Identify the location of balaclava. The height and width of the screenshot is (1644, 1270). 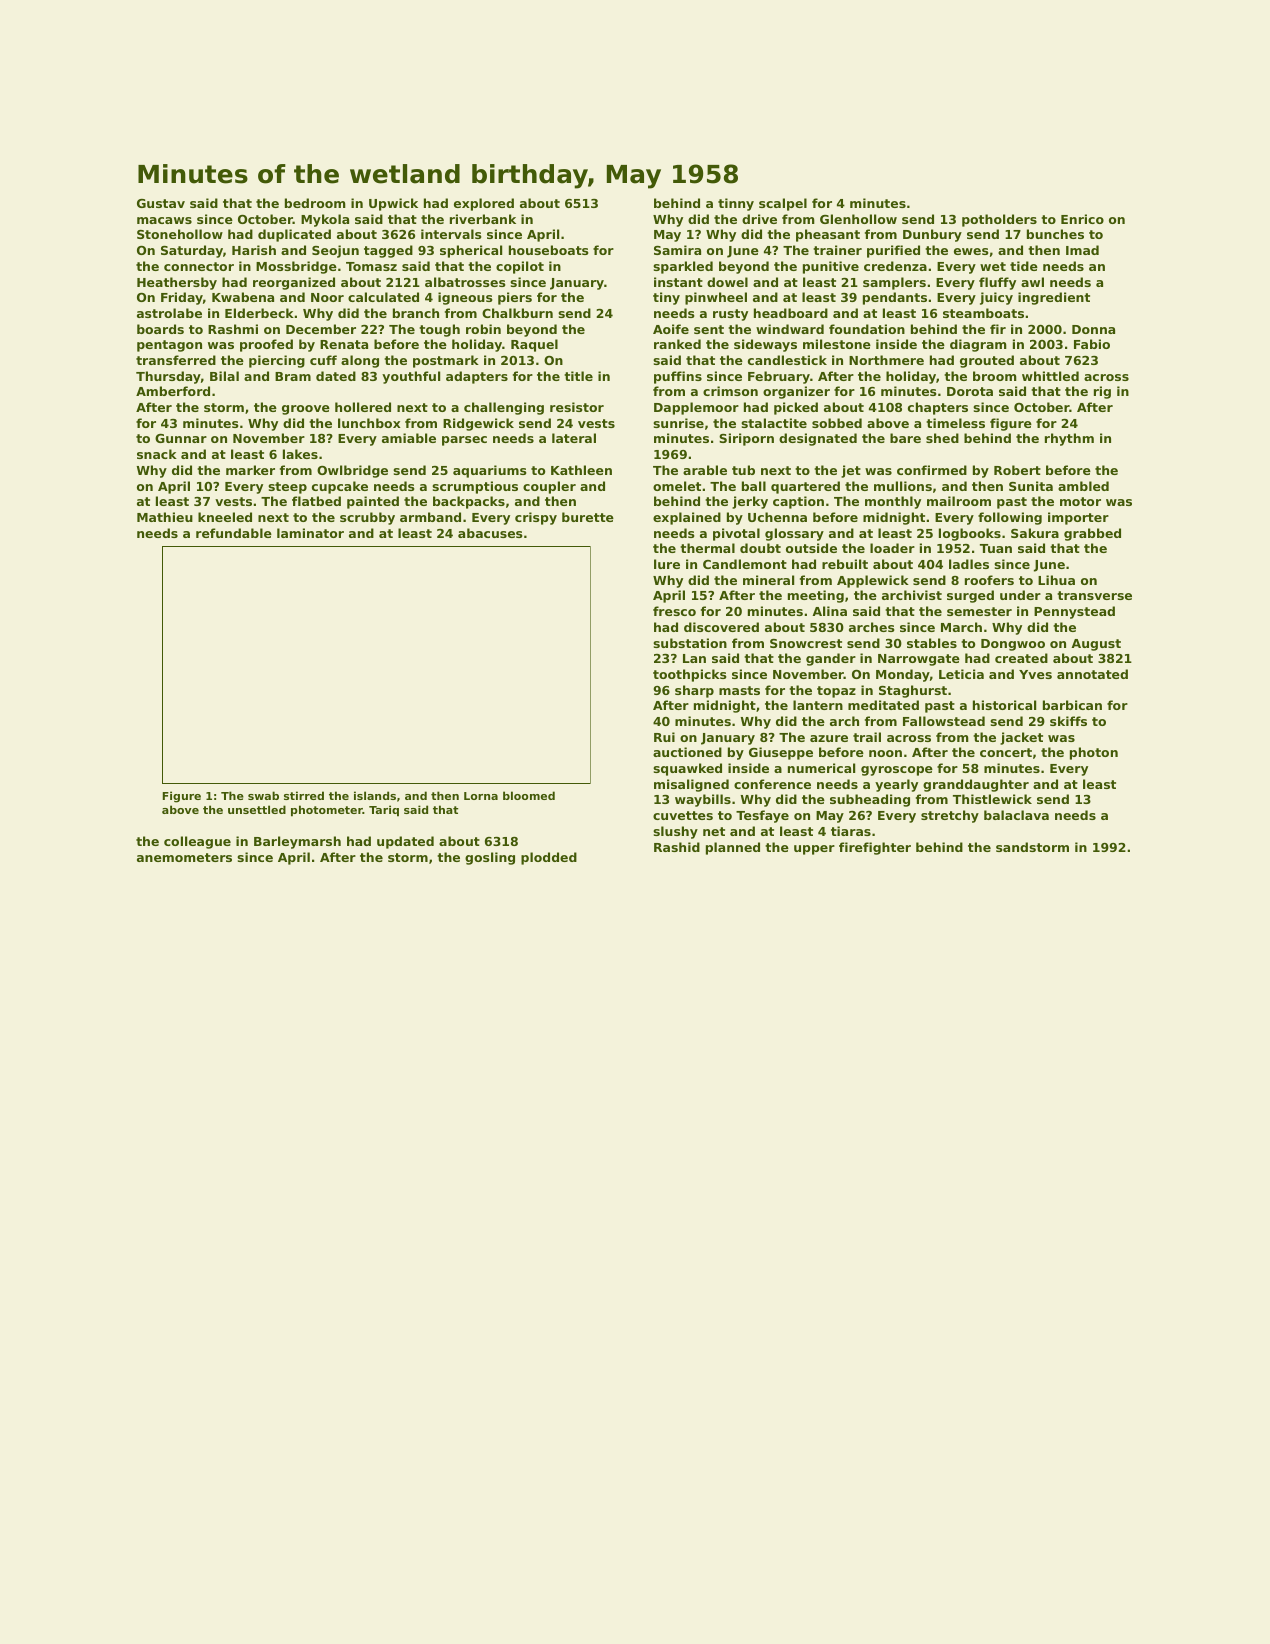
(1016, 815).
